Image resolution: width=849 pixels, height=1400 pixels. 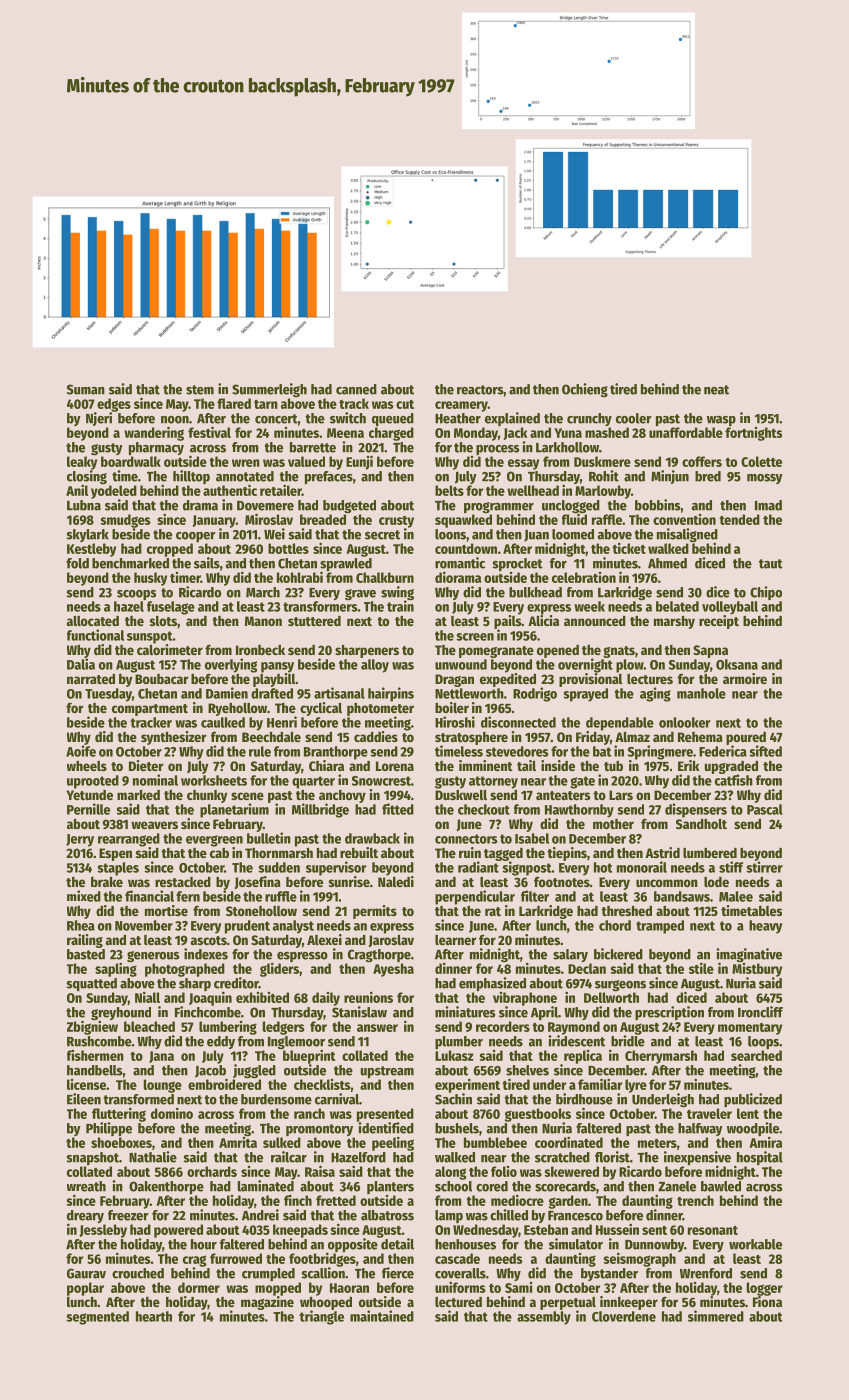 What do you see at coordinates (86, 389) in the document?
I see `Suman` at bounding box center [86, 389].
